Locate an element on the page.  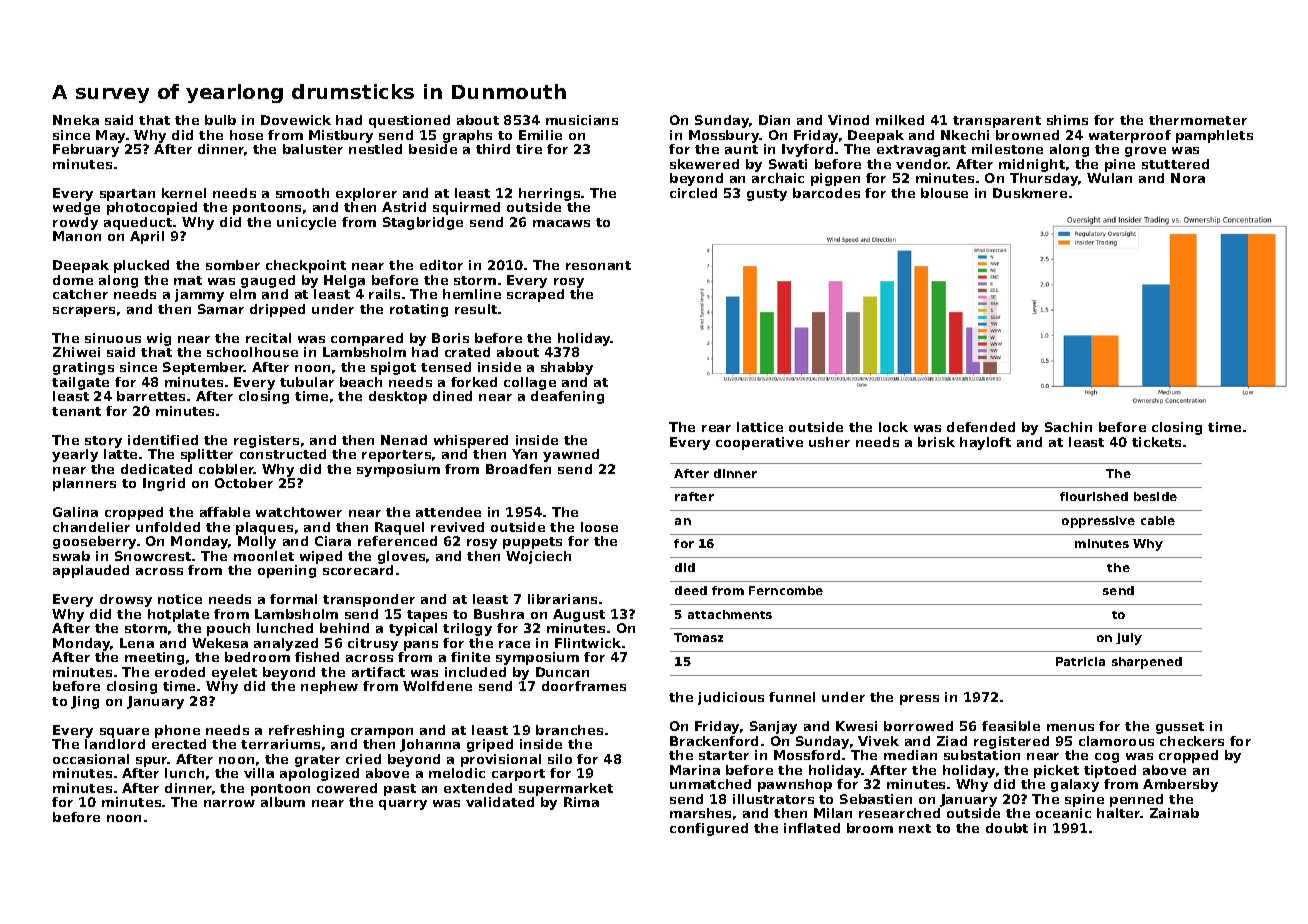
Duskmere is located at coordinates (1030, 193).
